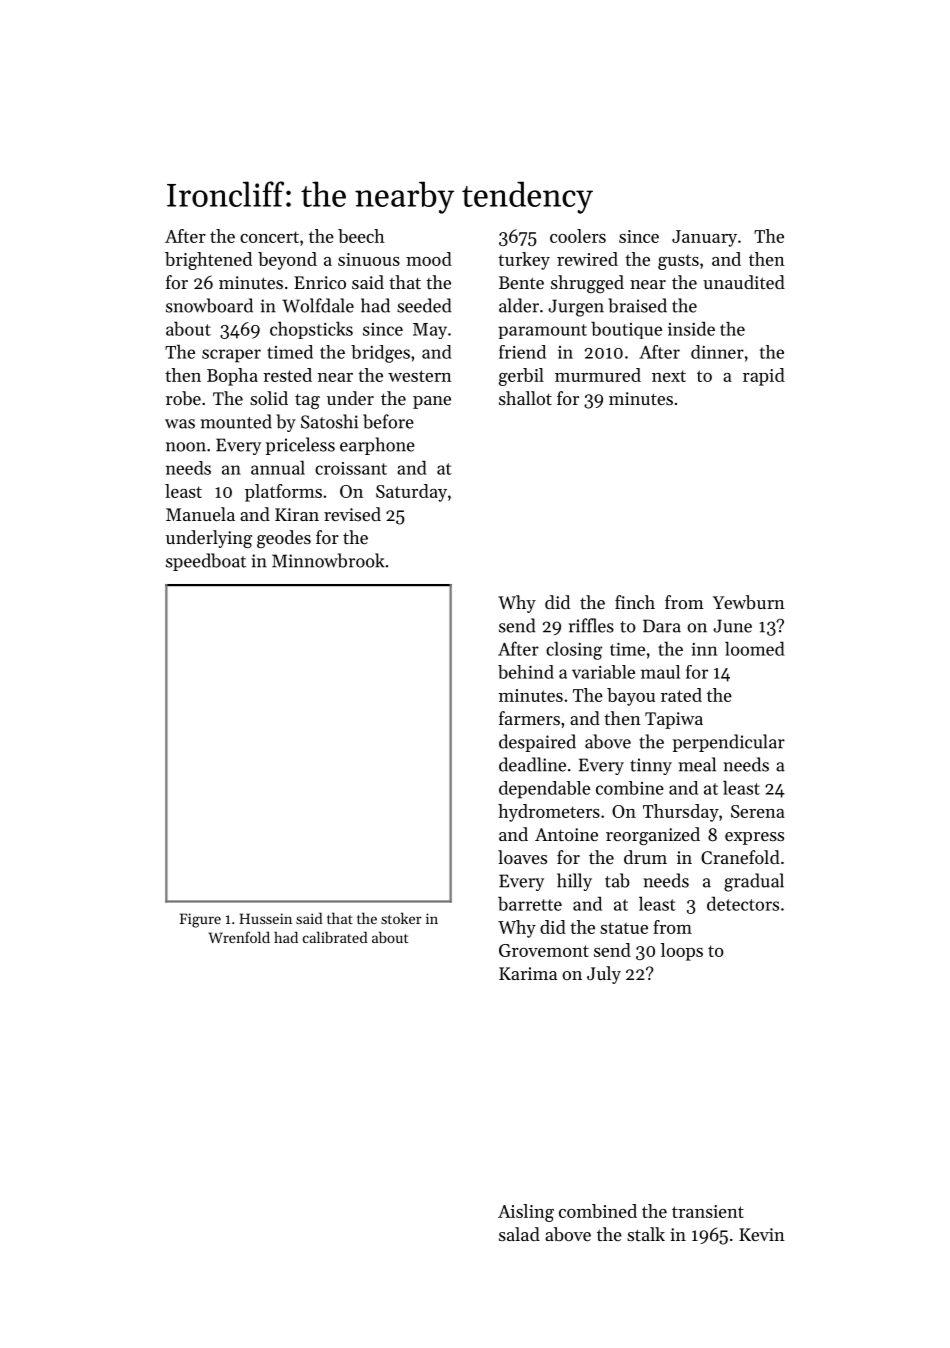  I want to click on mood, so click(429, 259).
